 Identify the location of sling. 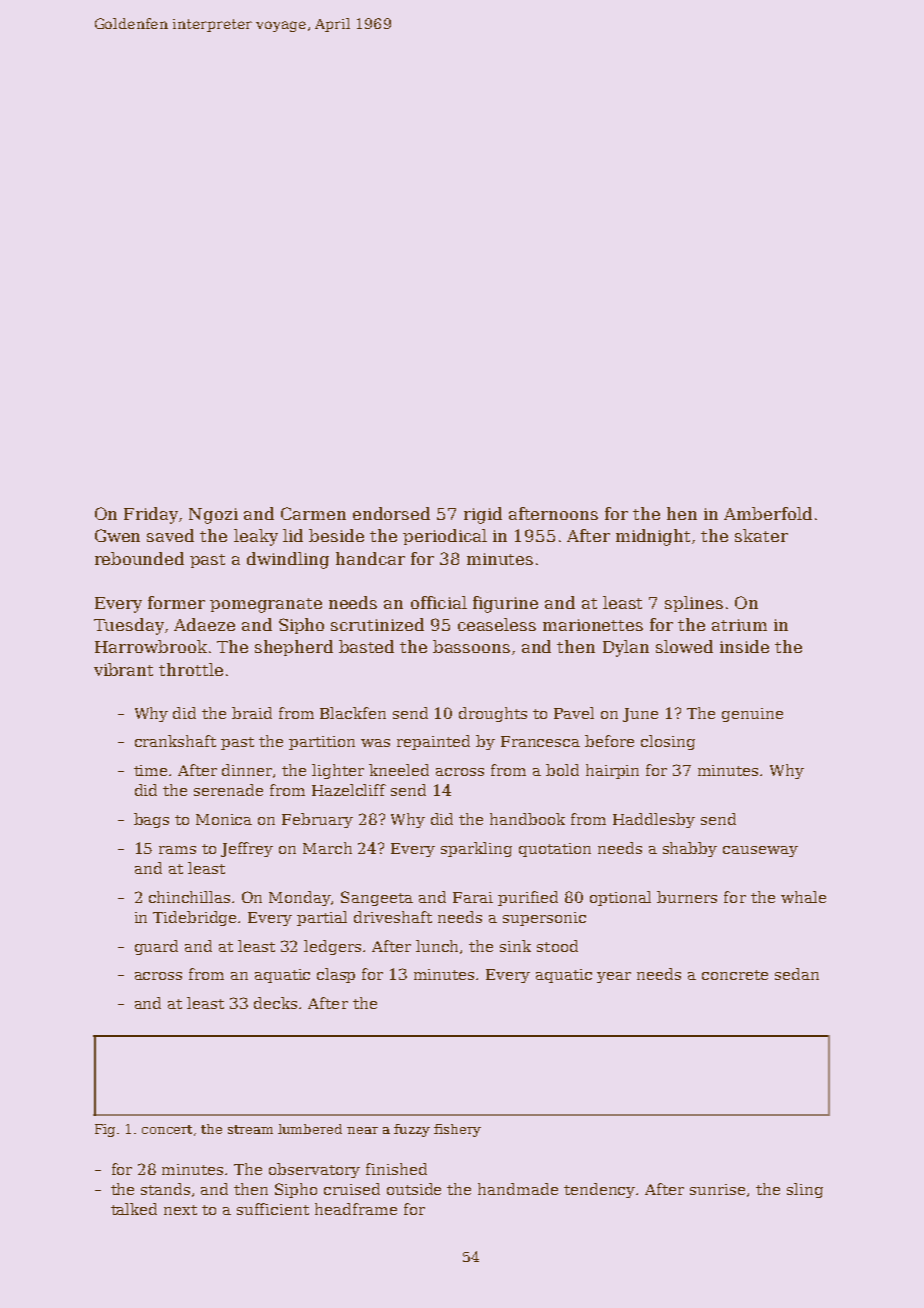
(805, 1190).
